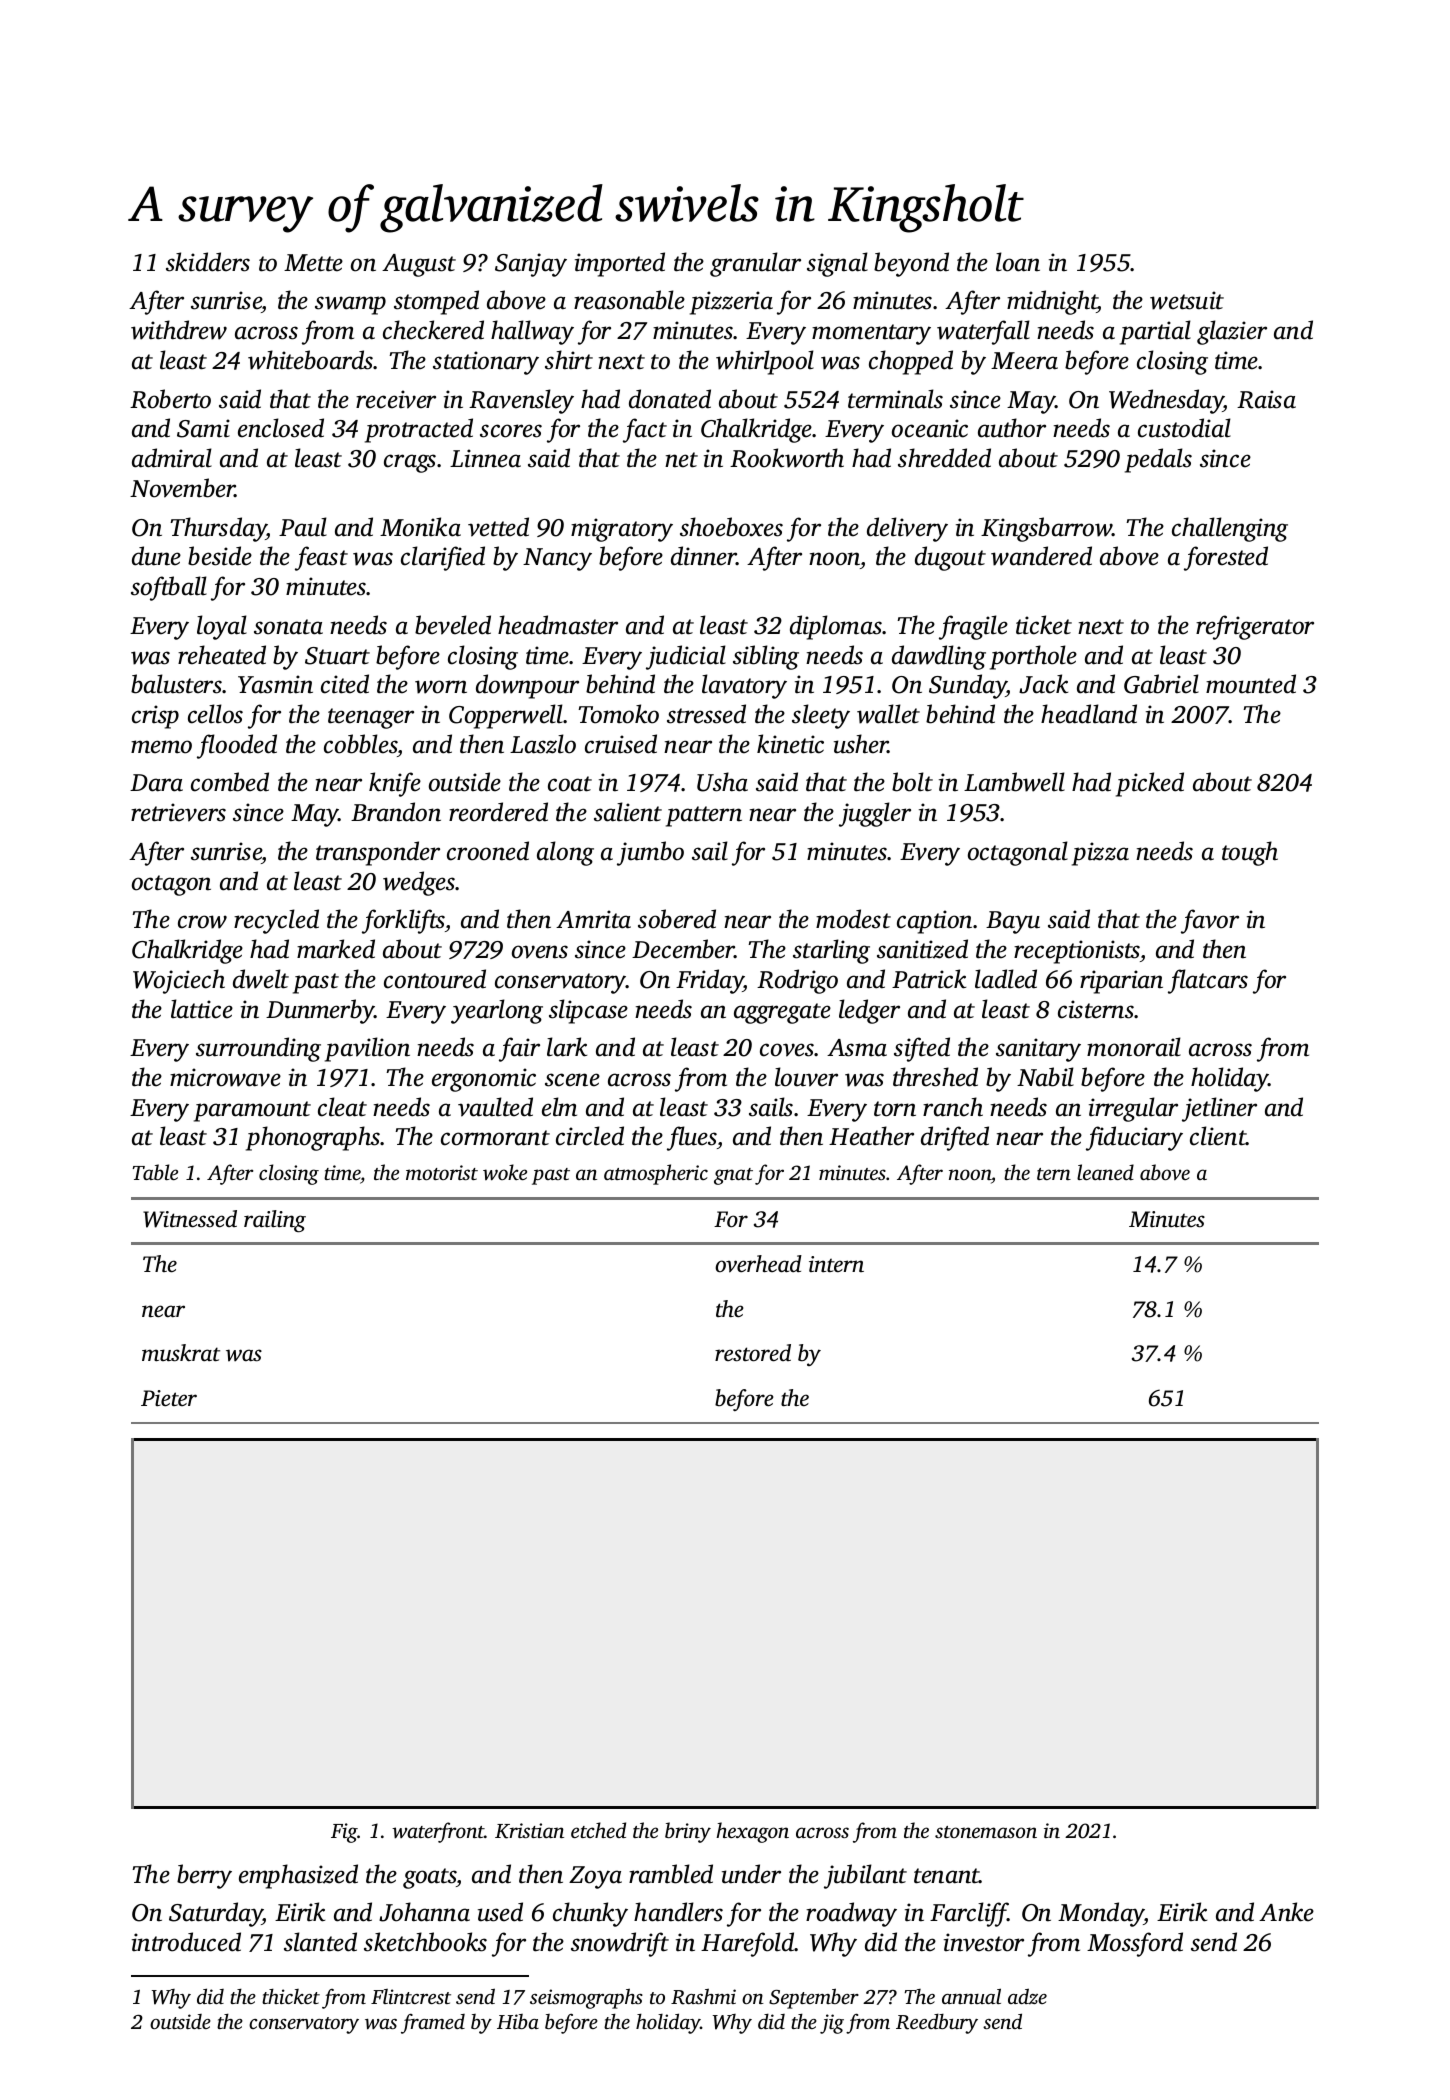 This screenshot has width=1450, height=2100. I want to click on flatcars, so click(1208, 981).
